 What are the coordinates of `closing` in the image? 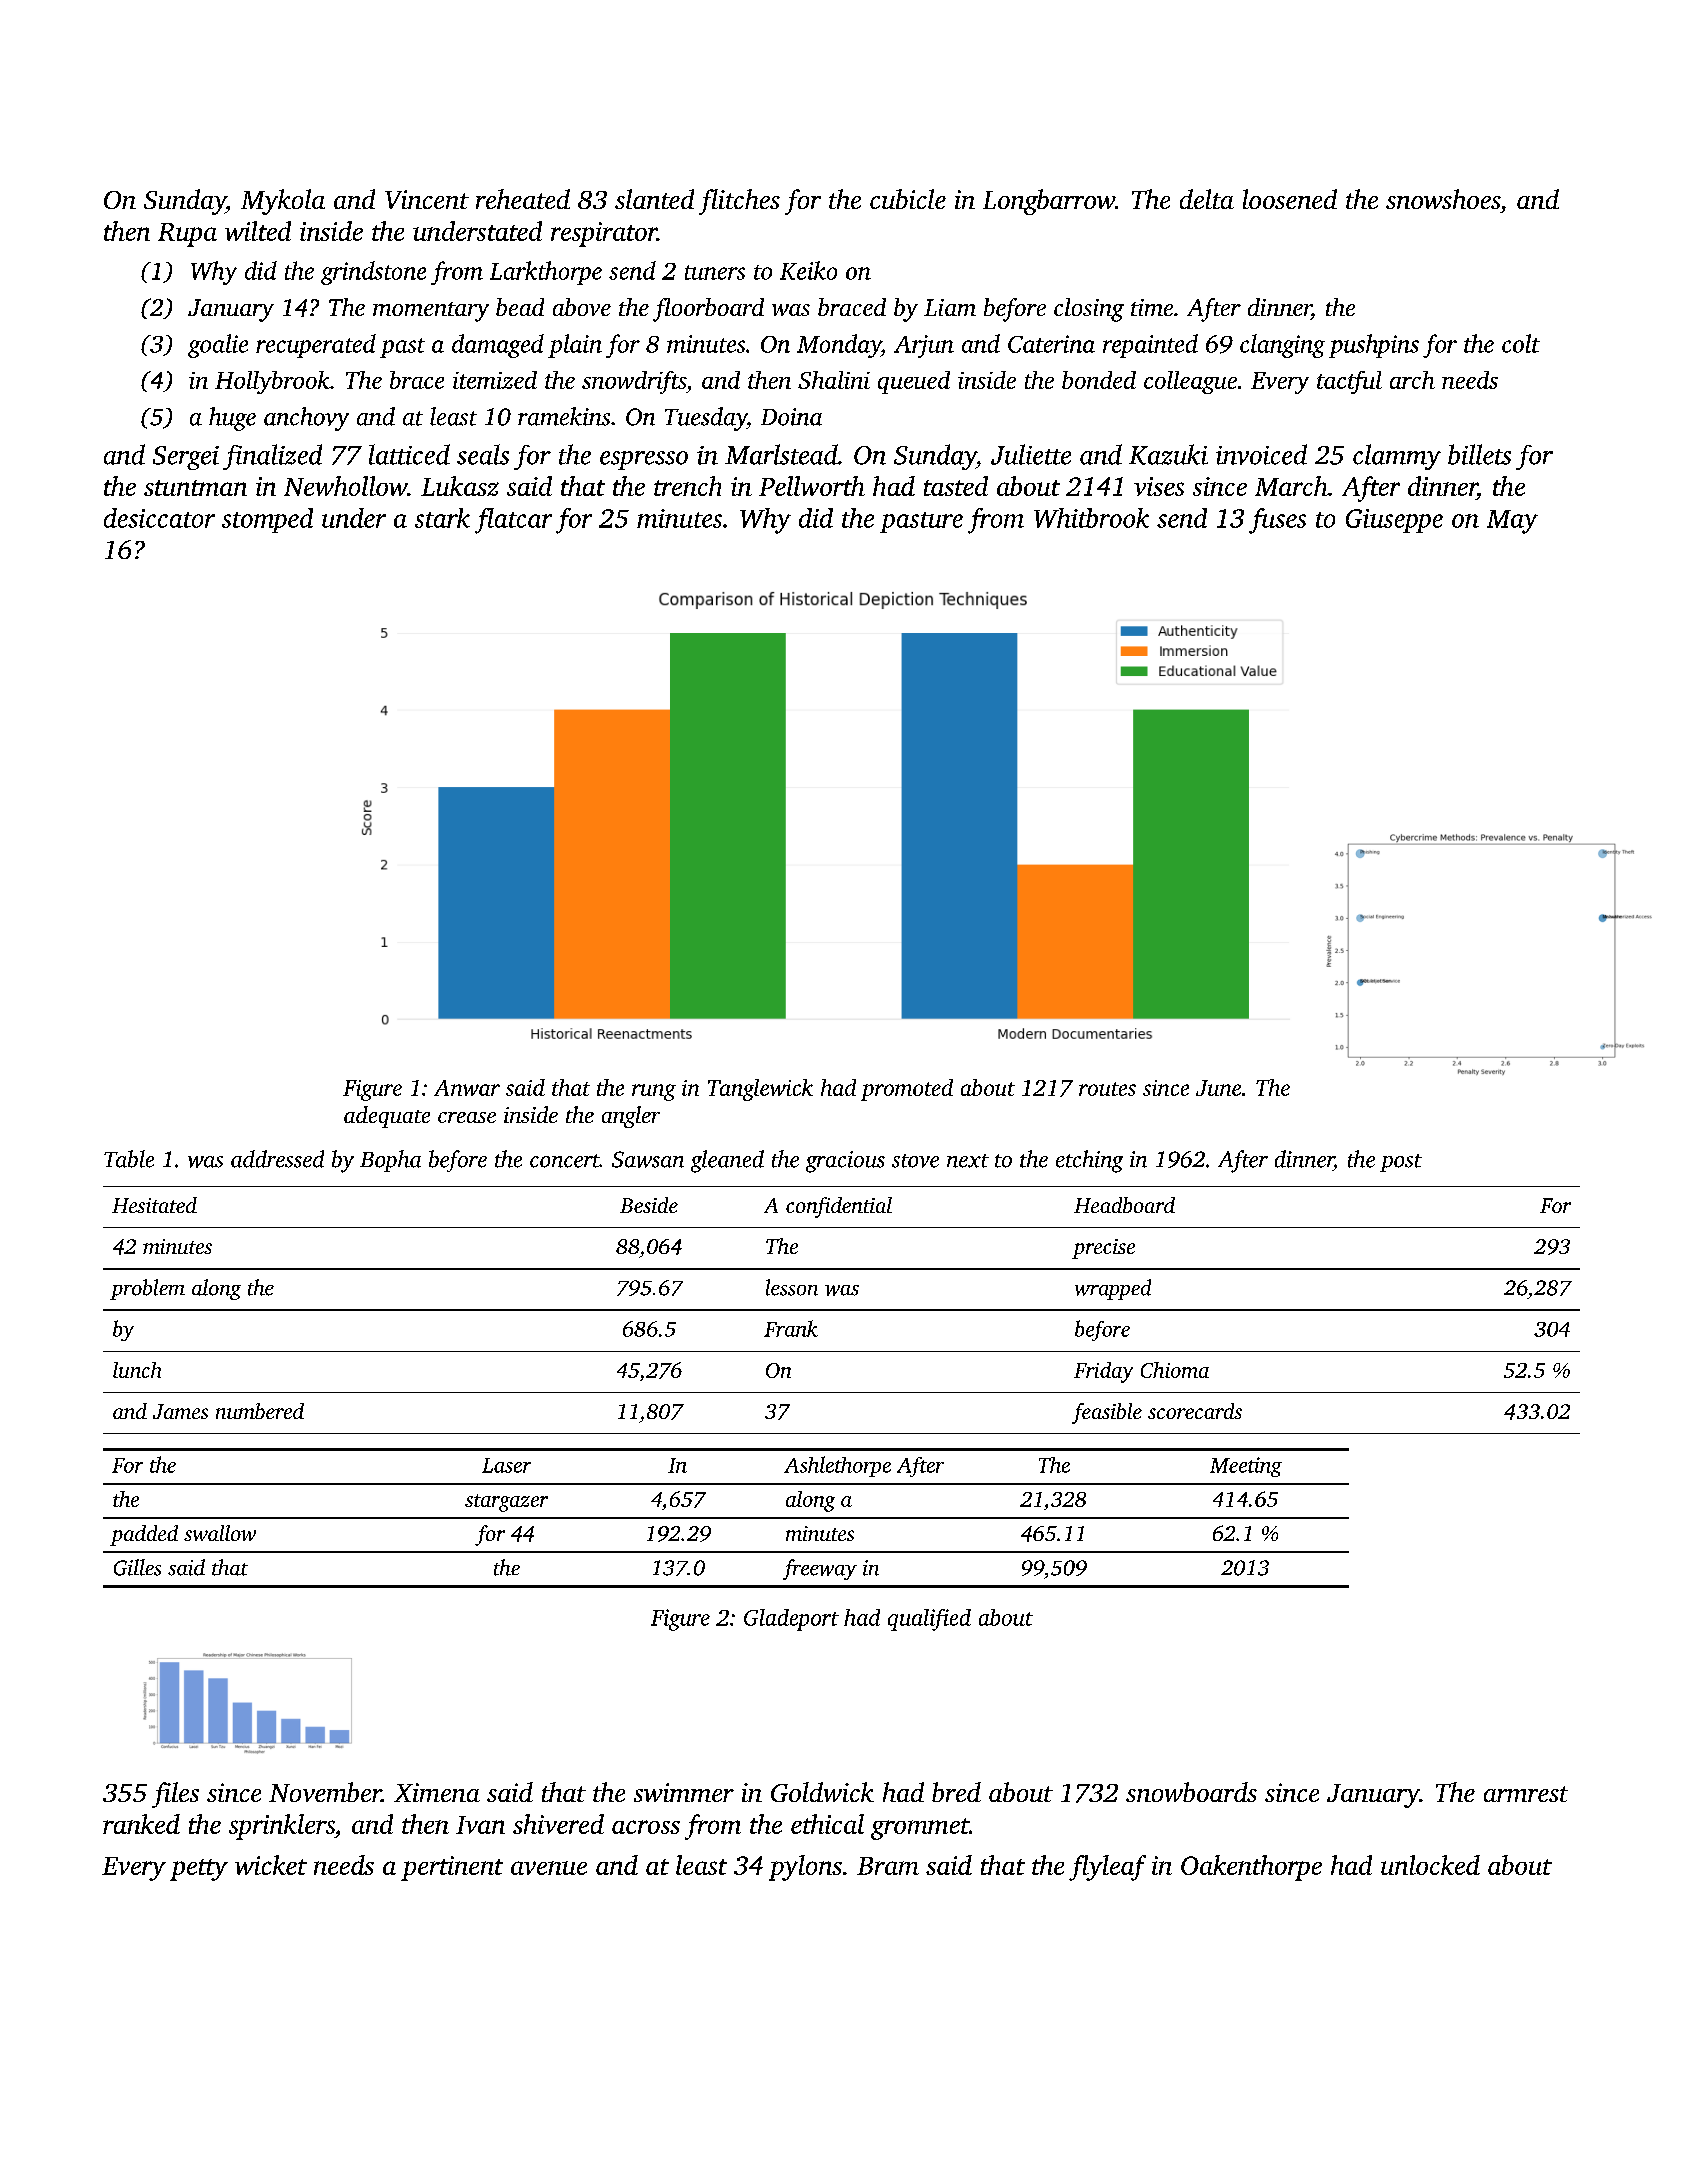 It's located at (1089, 310).
